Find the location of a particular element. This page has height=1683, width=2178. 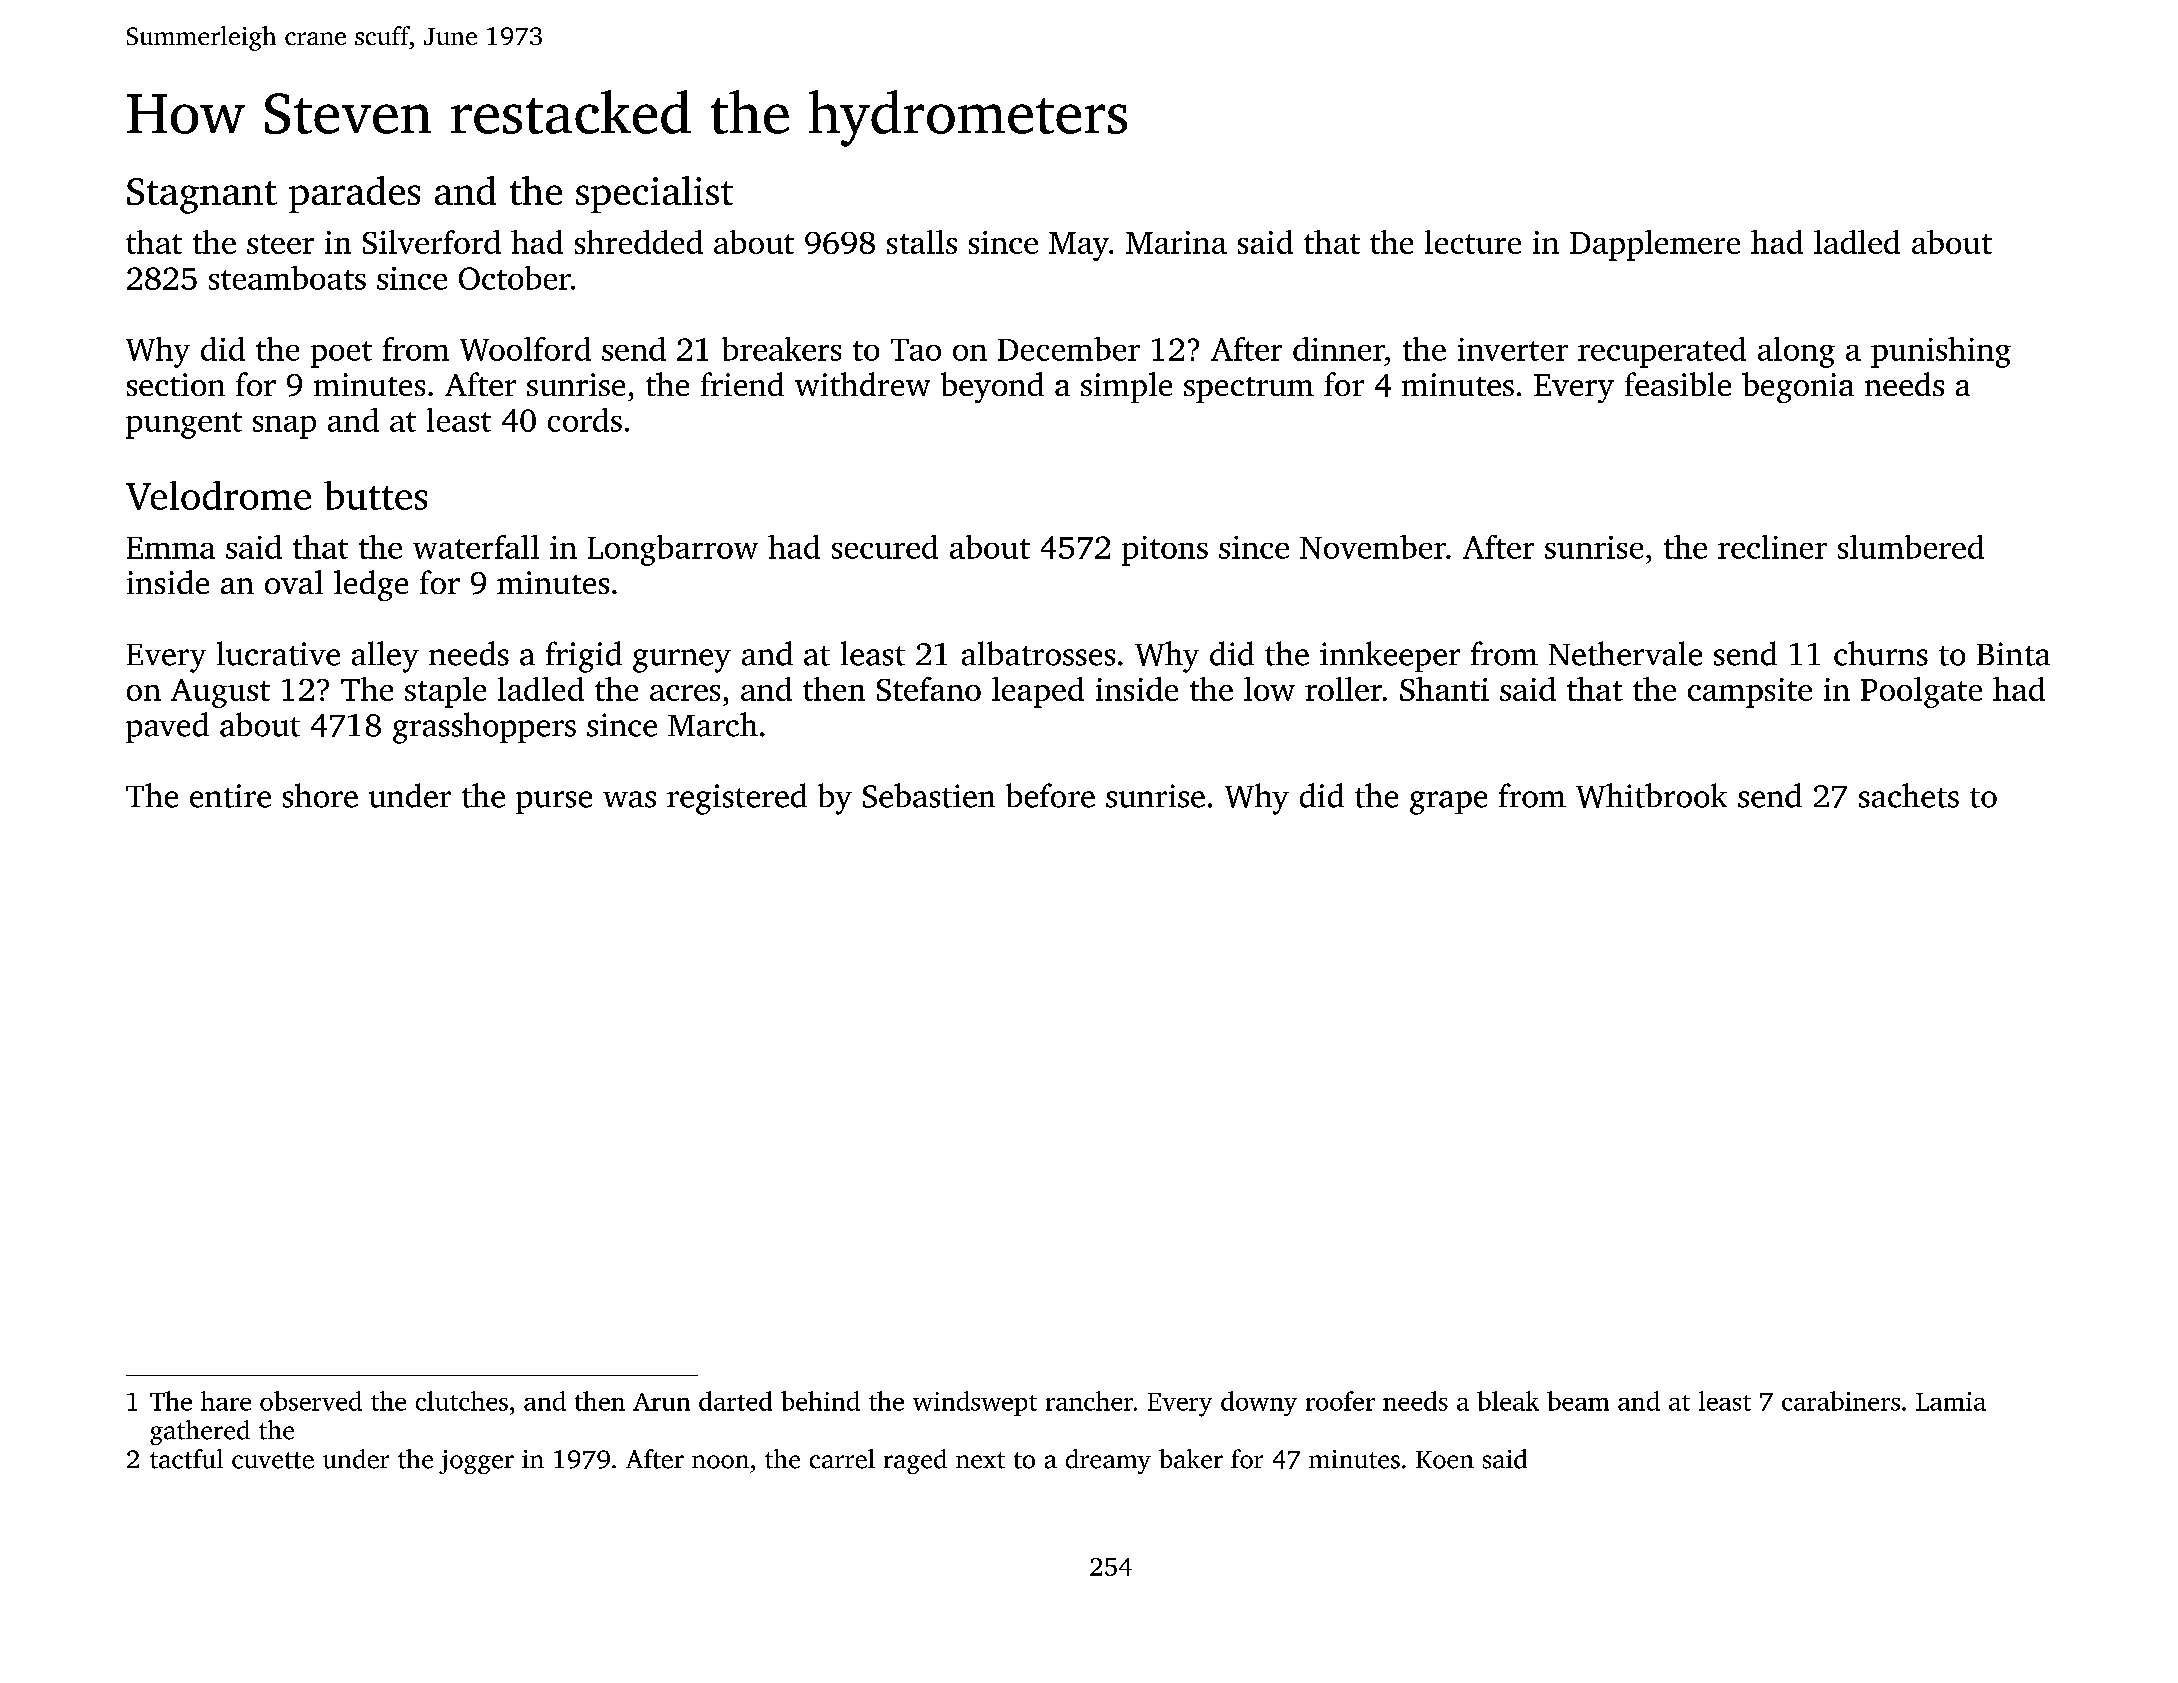

before is located at coordinates (1050, 795).
